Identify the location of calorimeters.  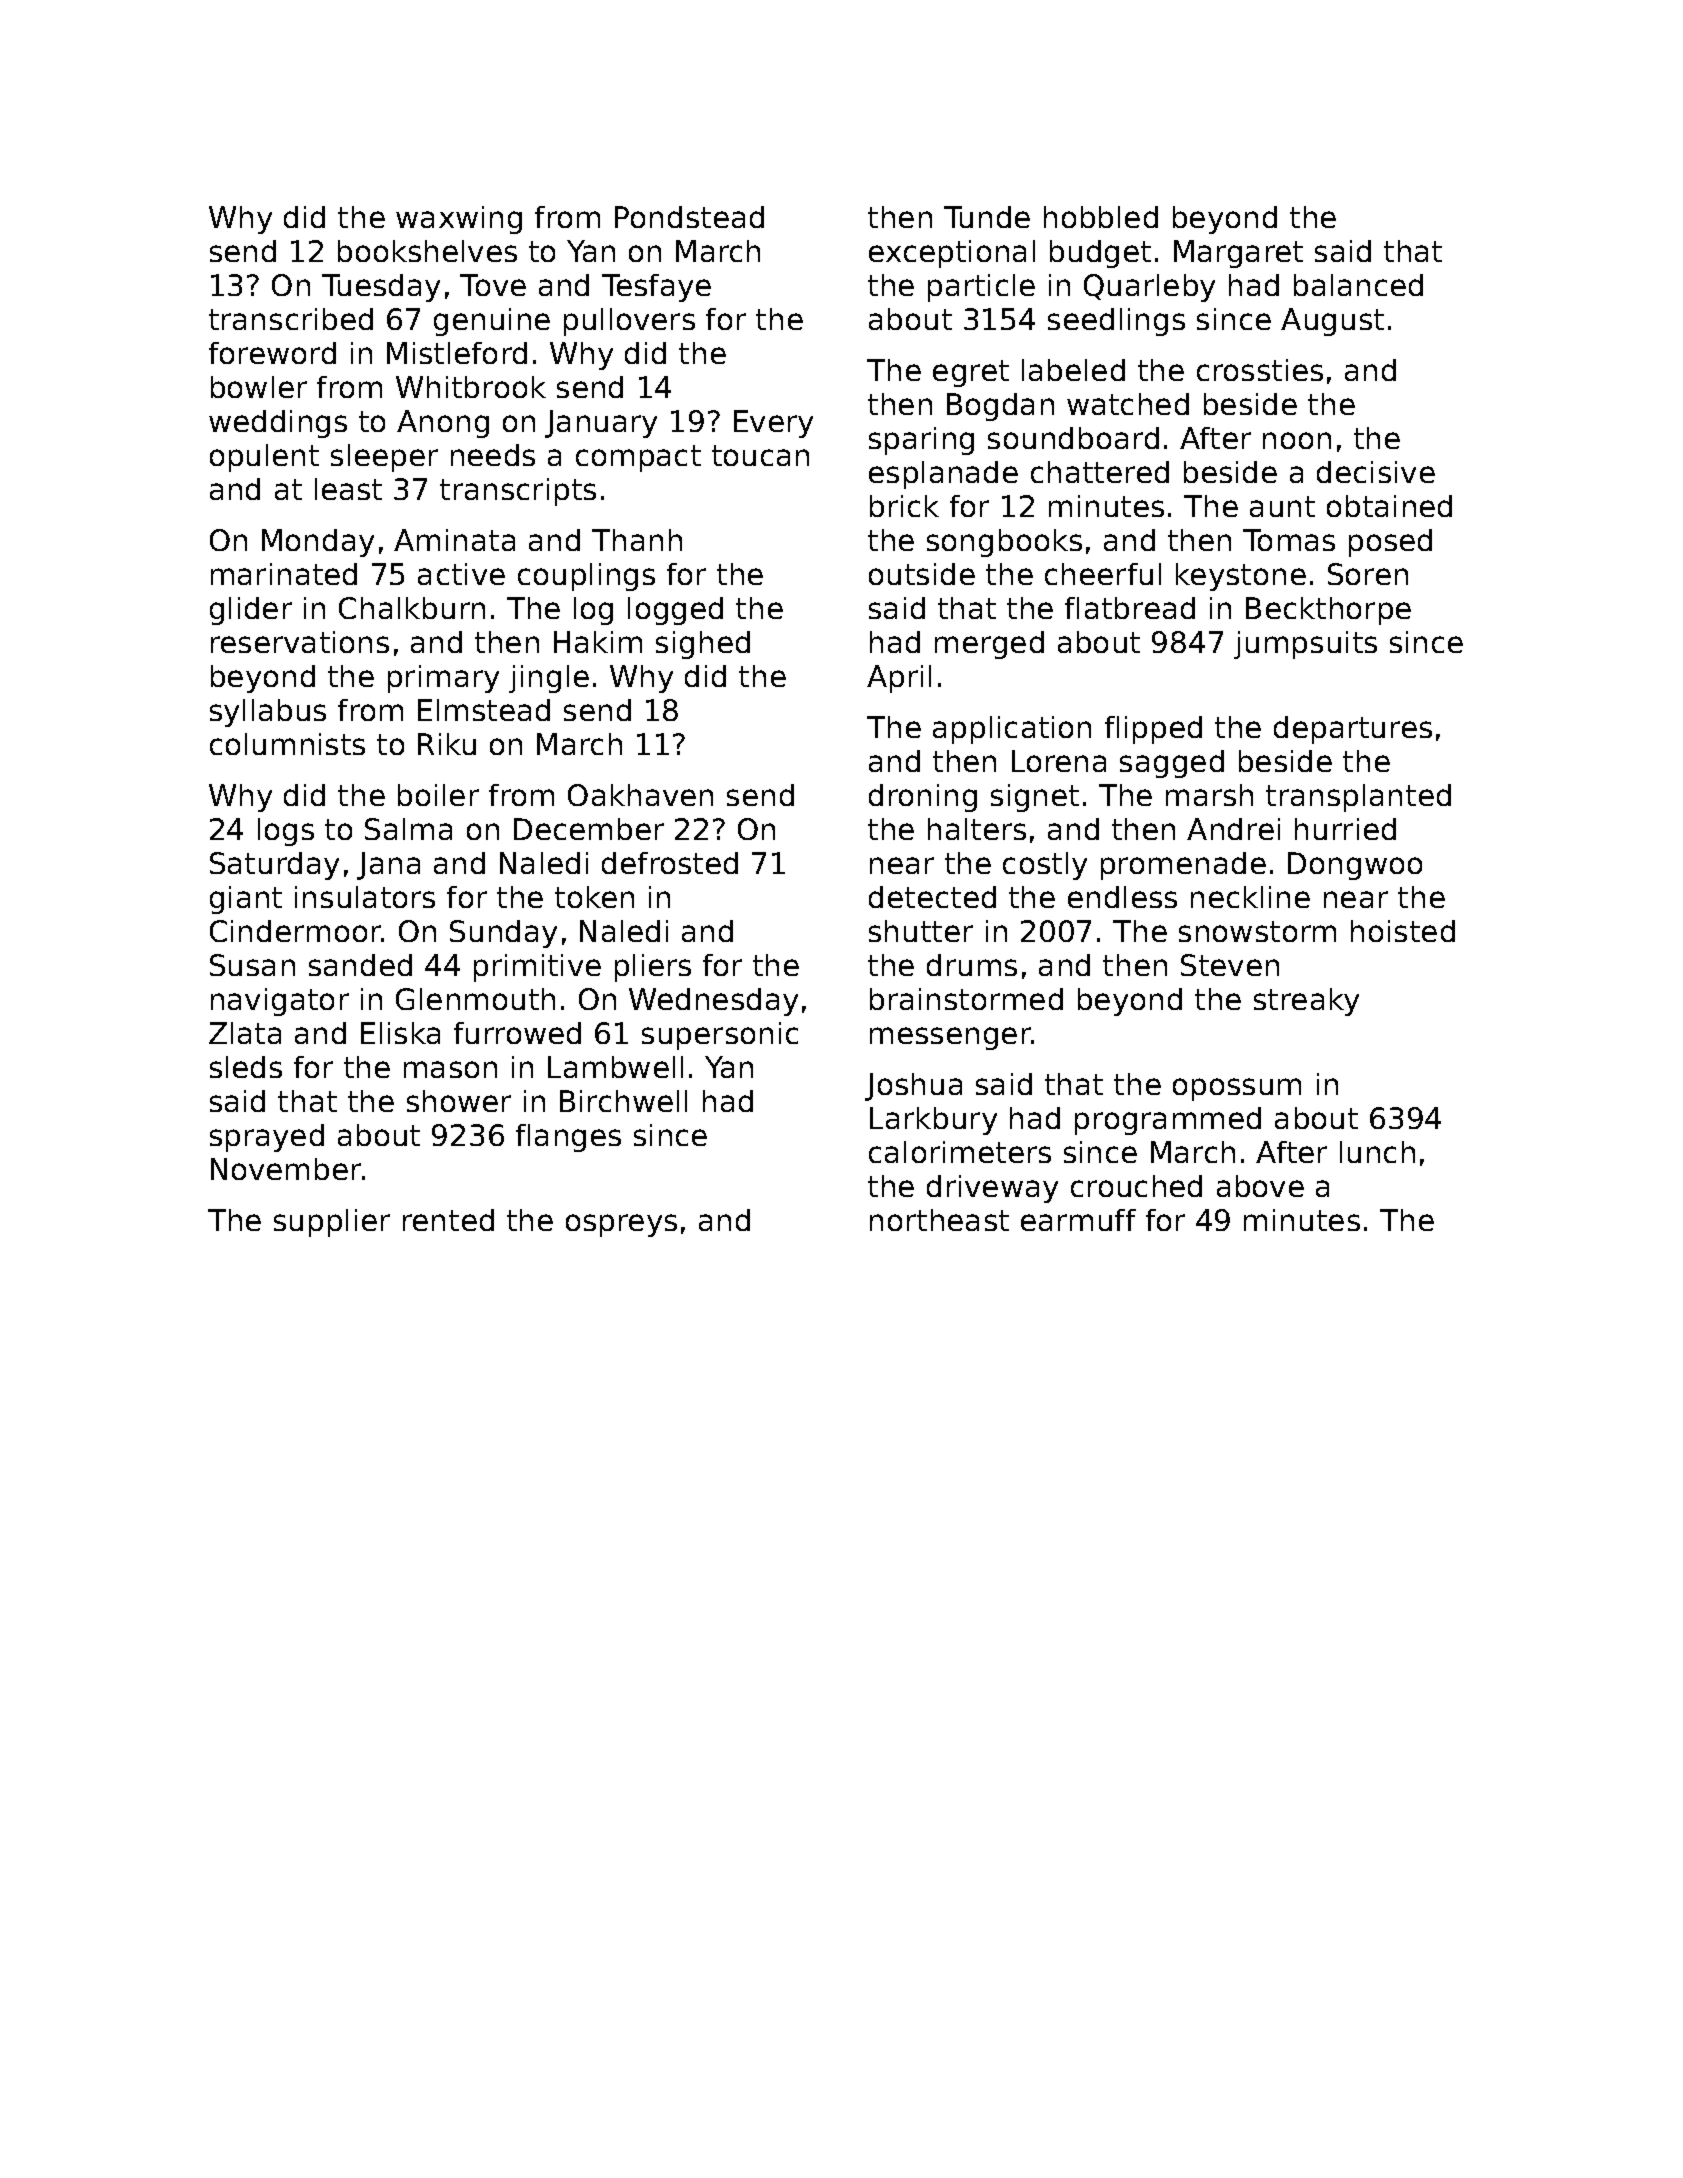
(960, 1152).
